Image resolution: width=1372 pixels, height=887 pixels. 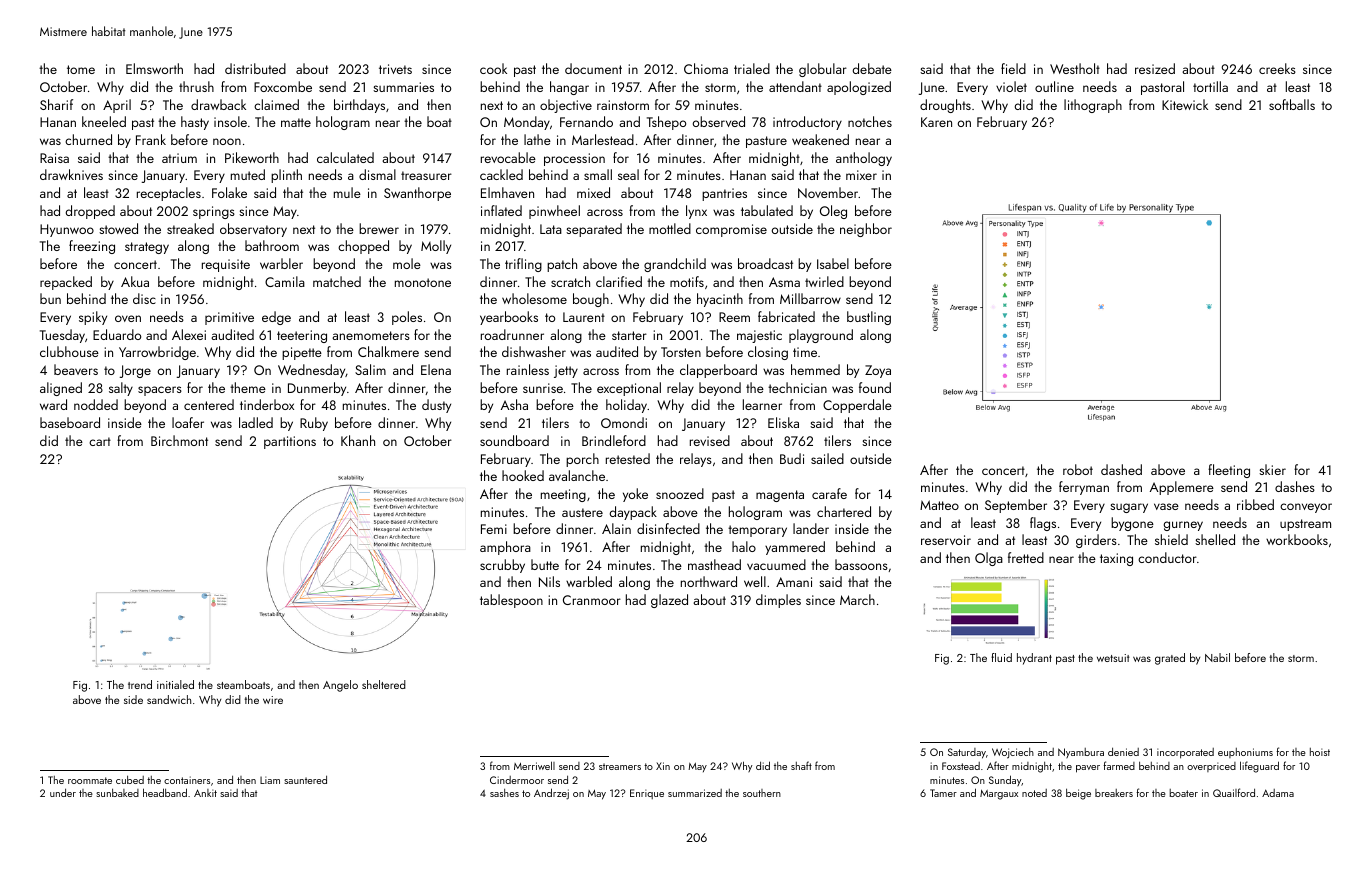 What do you see at coordinates (593, 68) in the screenshot?
I see `document` at bounding box center [593, 68].
